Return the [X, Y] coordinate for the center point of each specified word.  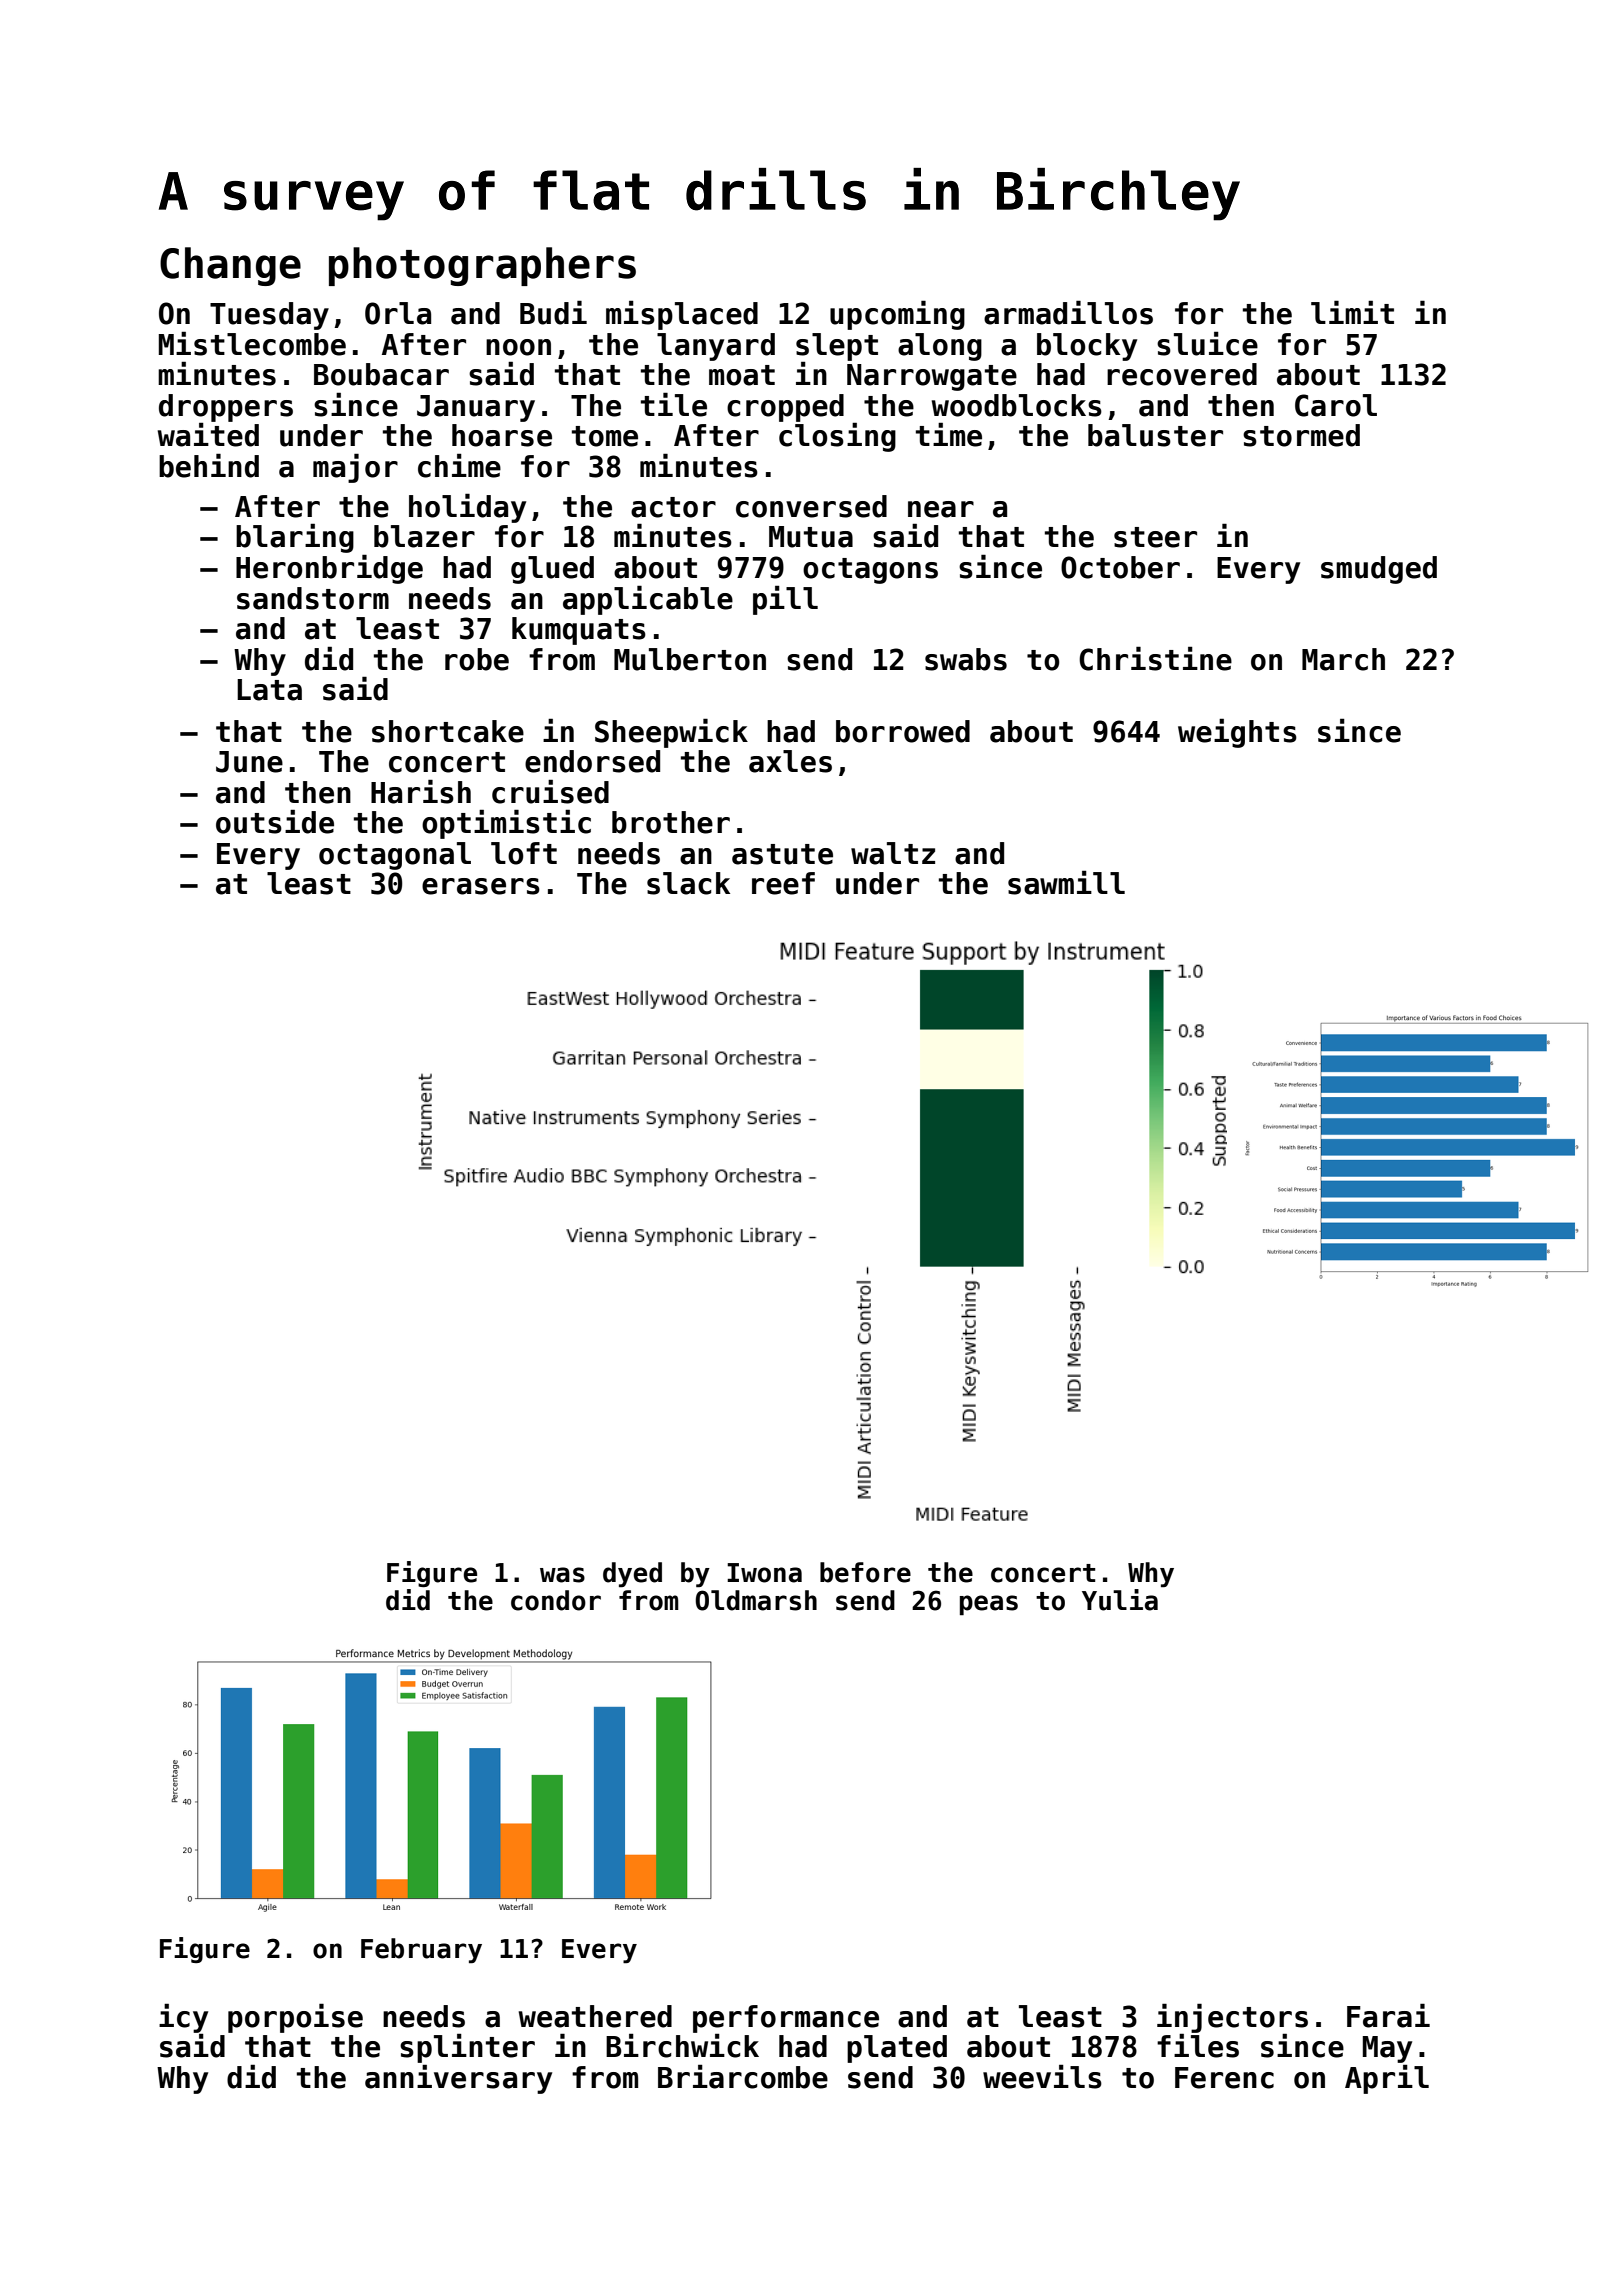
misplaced [682, 315]
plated [897, 2049]
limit [1352, 312]
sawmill [1066, 882]
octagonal [395, 856]
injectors [1232, 2018]
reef [783, 883]
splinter [467, 2048]
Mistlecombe [252, 343]
